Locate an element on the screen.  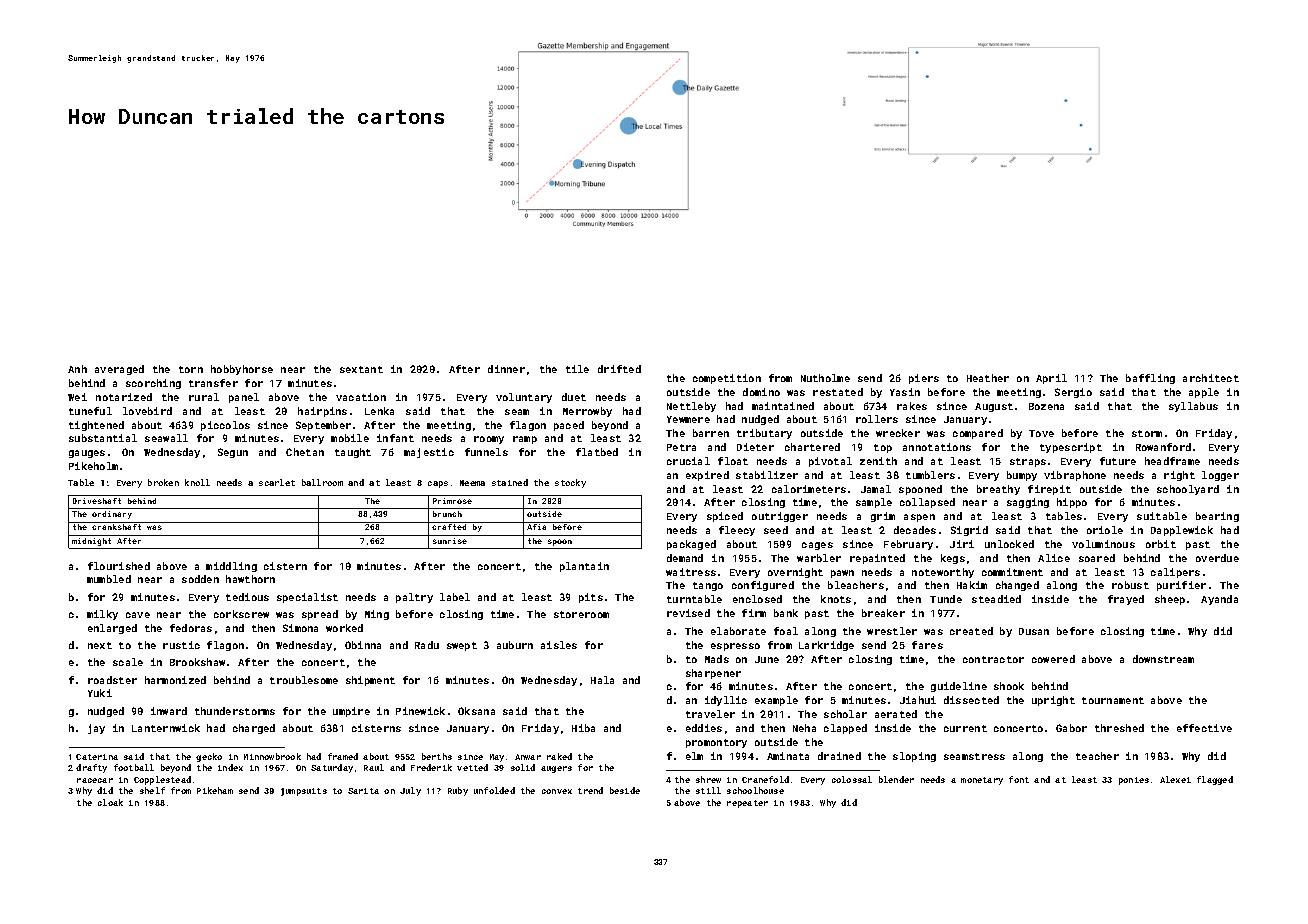
Yewmere is located at coordinates (688, 419).
